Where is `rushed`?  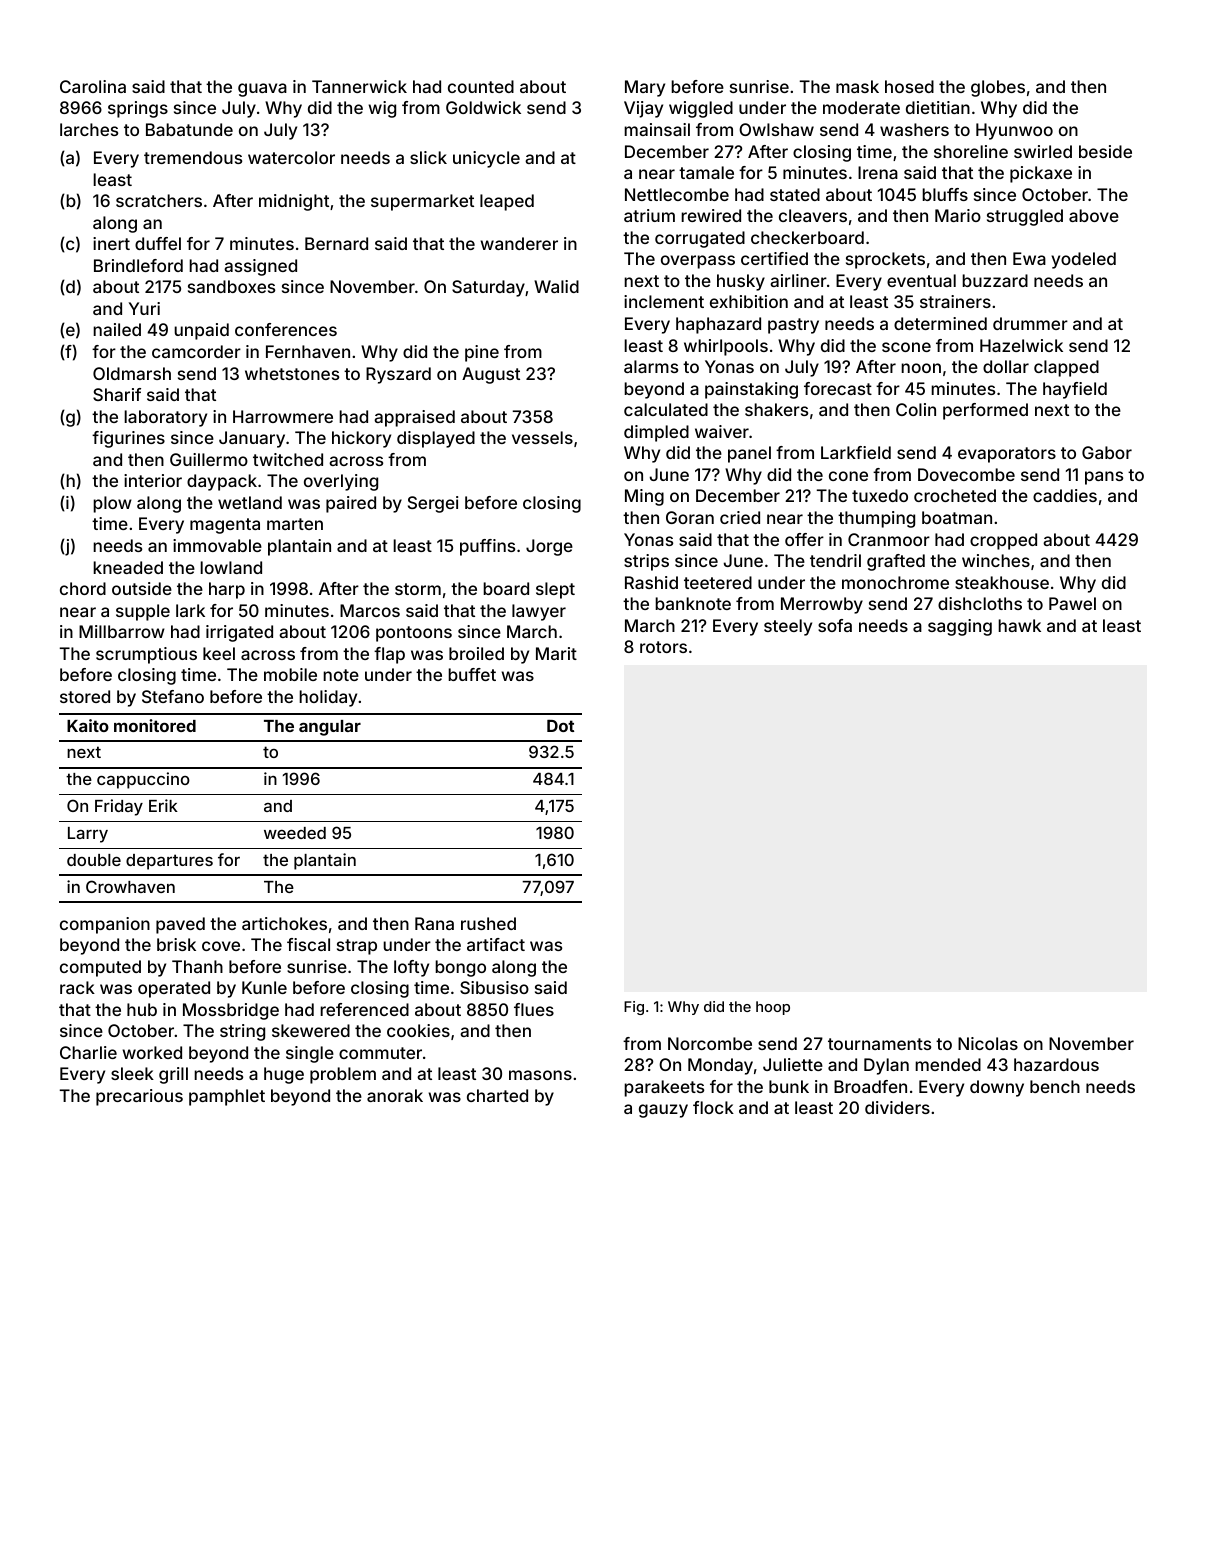
rushed is located at coordinates (488, 923).
